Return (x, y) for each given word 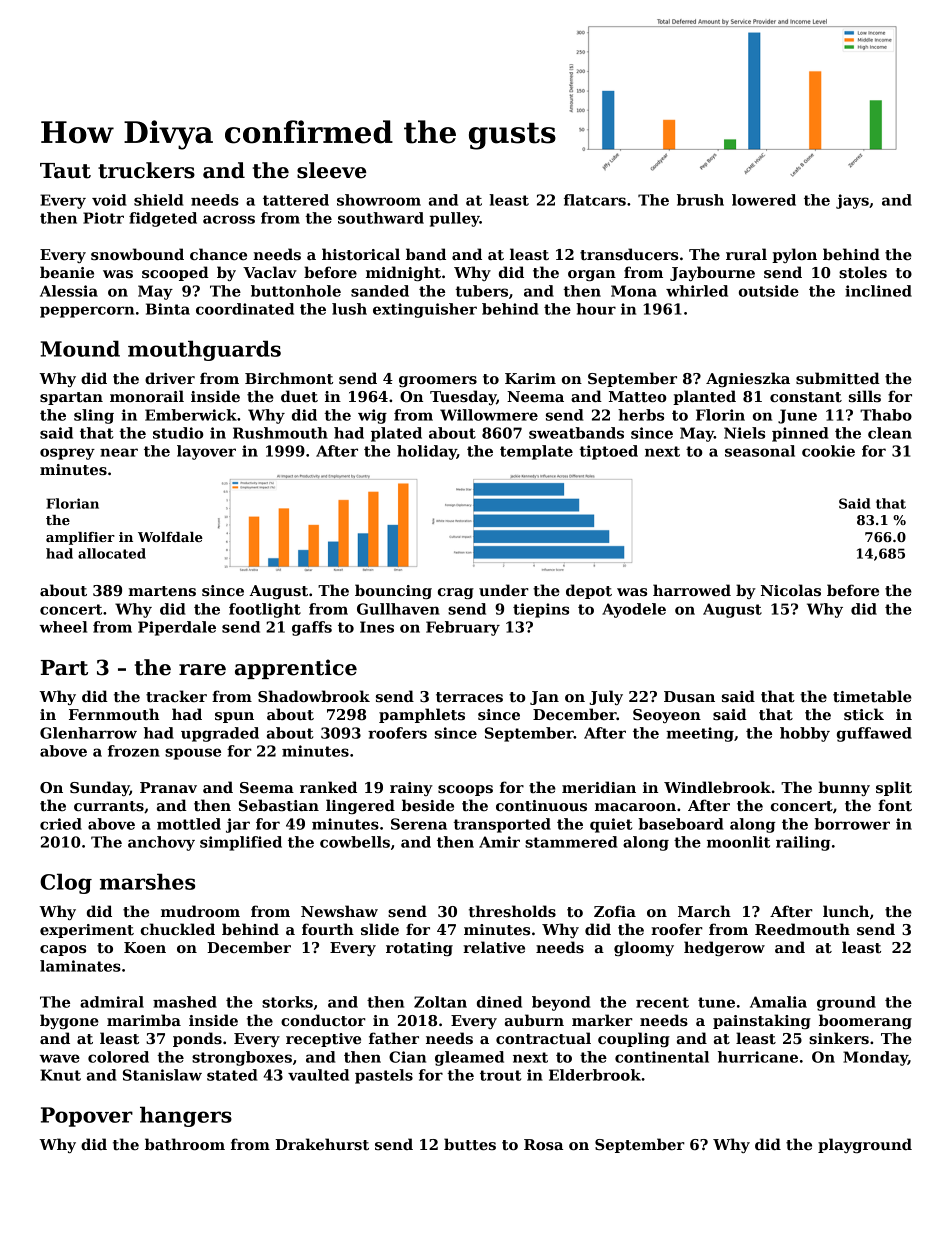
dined (499, 1002)
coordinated (245, 309)
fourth (328, 929)
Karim (530, 378)
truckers (146, 170)
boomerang (865, 1021)
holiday (427, 452)
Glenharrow (88, 733)
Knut (60, 1075)
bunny (844, 788)
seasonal (760, 451)
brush (700, 200)
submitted (838, 378)
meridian (599, 787)
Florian (72, 503)
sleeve (332, 170)
